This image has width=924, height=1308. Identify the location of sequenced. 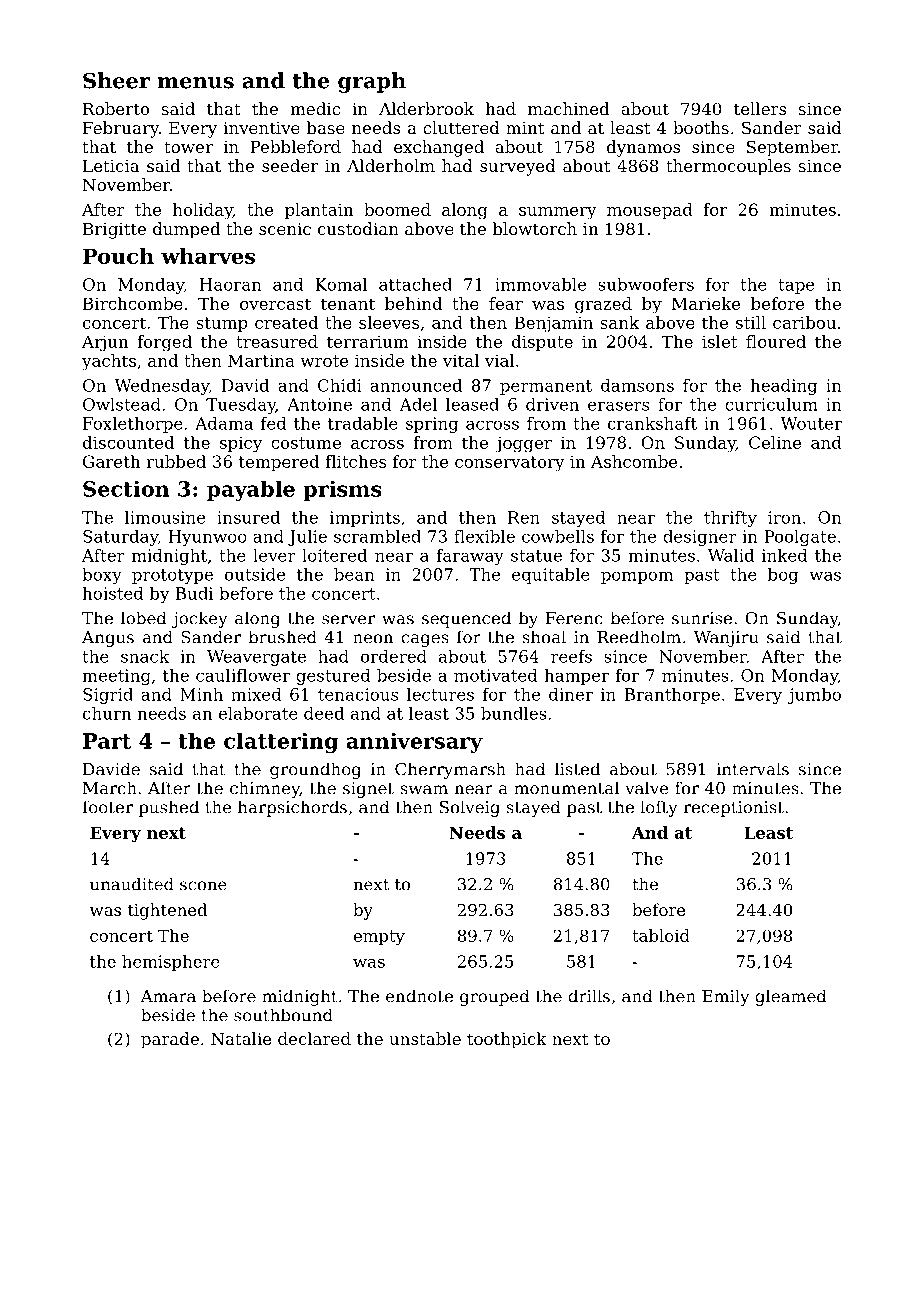
(466, 619).
